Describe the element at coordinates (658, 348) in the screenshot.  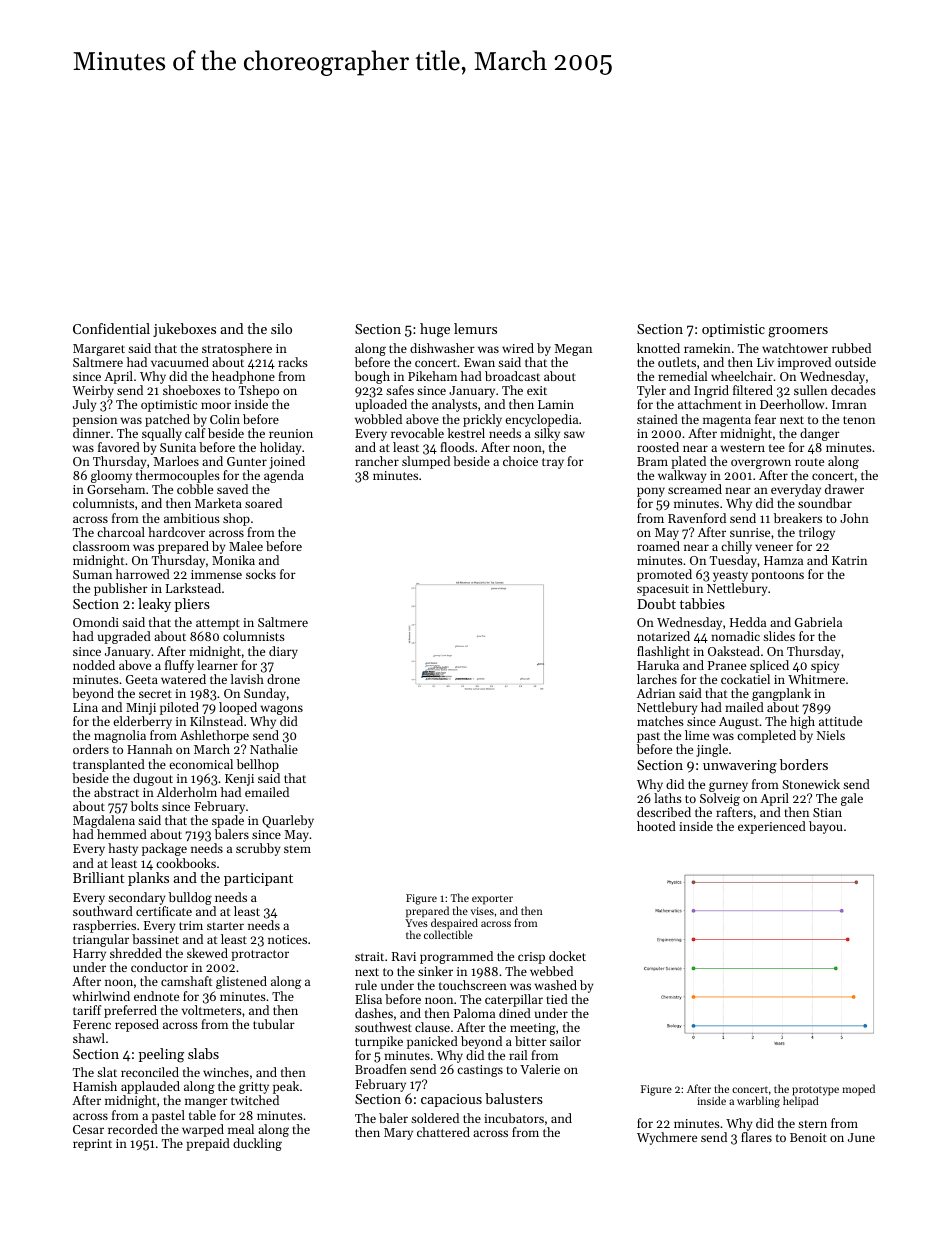
I see `knotted` at that location.
